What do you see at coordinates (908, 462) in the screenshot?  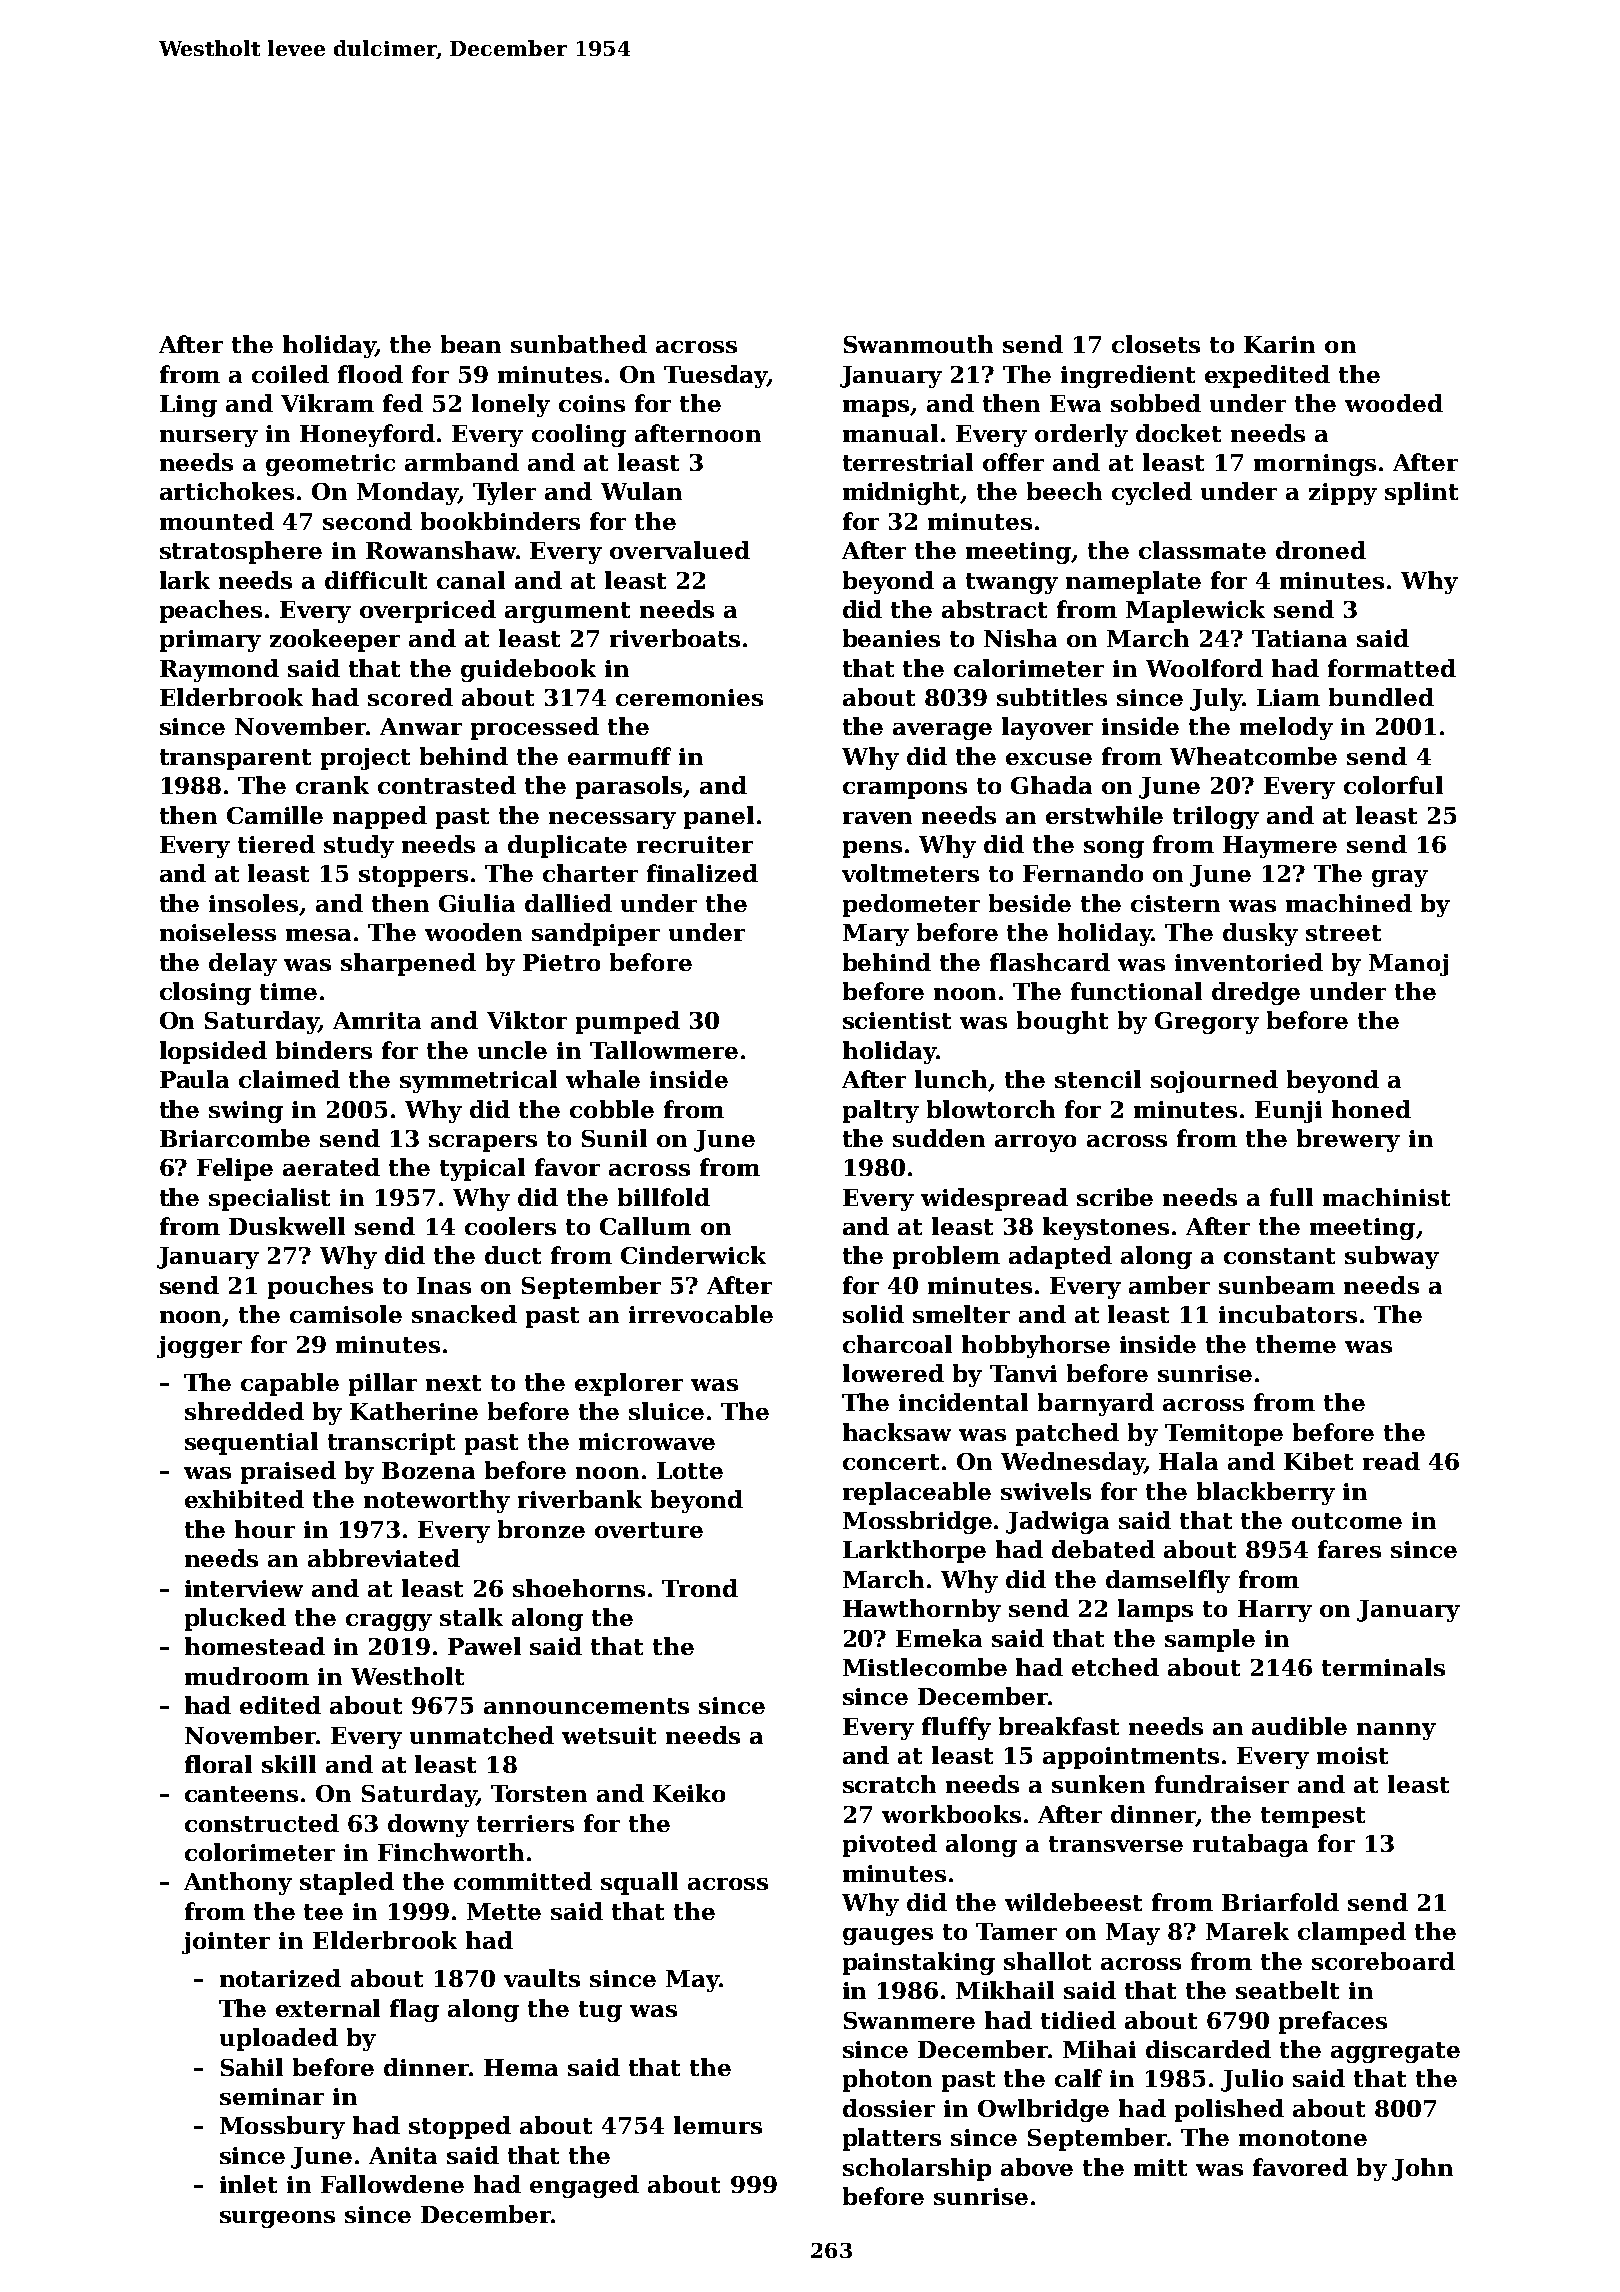 I see `terrestrial` at bounding box center [908, 462].
